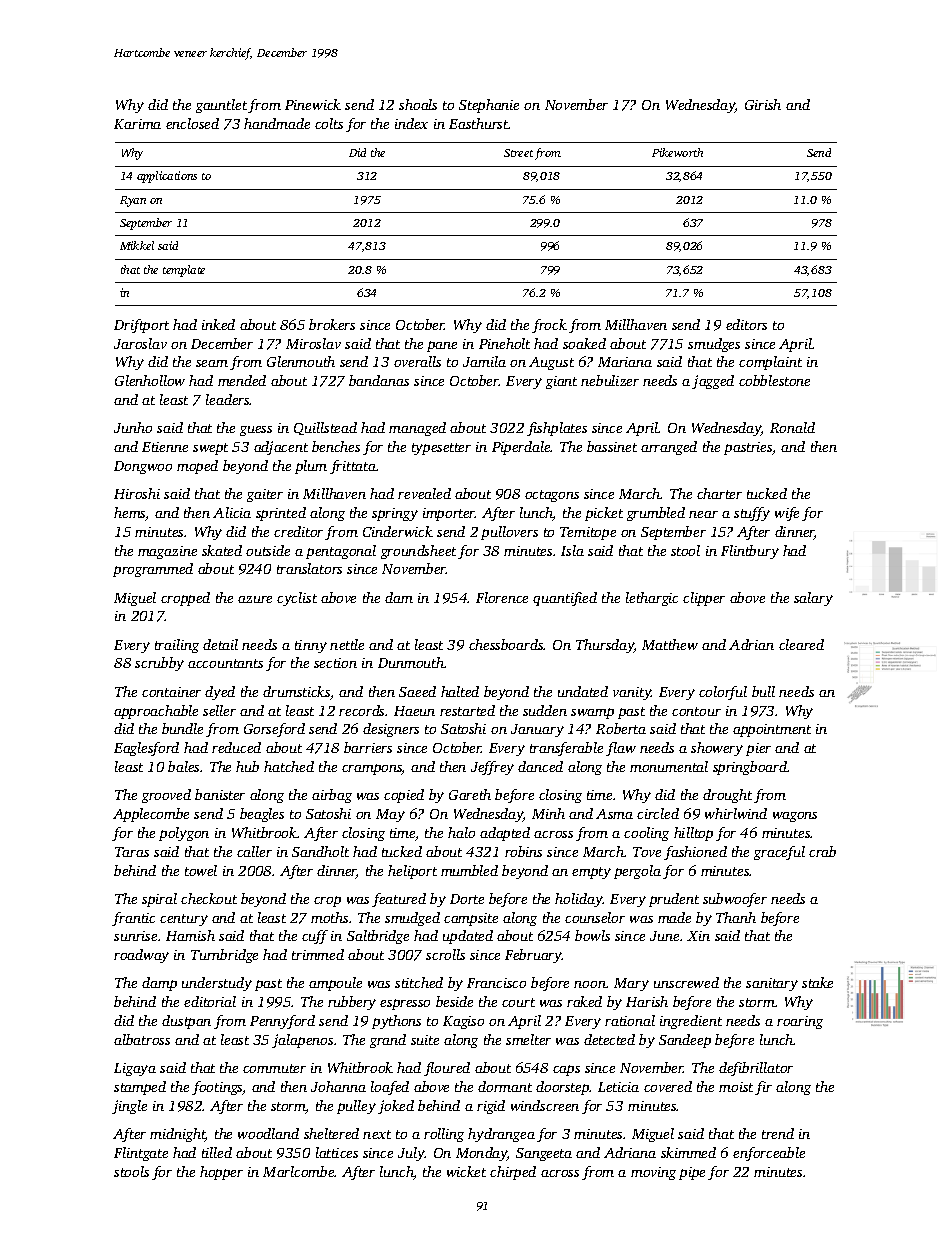 The width and height of the screenshot is (952, 1233). Describe the element at coordinates (466, 1171) in the screenshot. I see `wicket` at that location.
